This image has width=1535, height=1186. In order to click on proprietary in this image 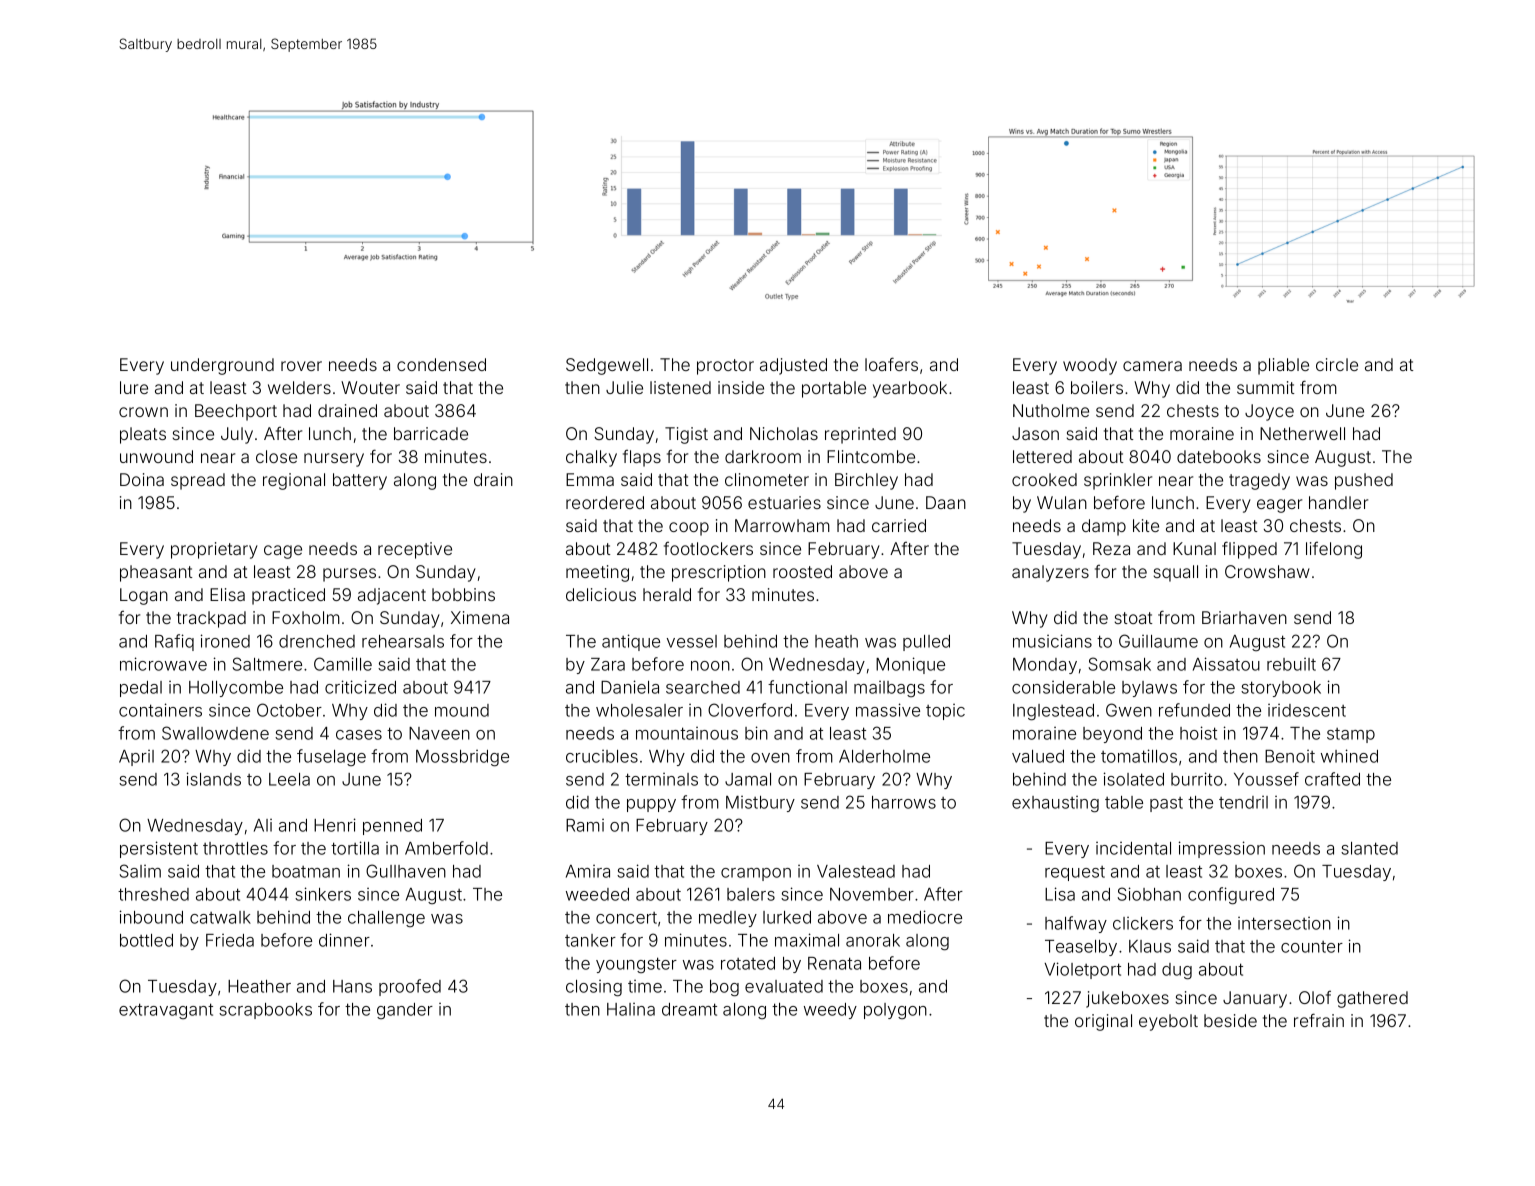, I will do `click(214, 550)`.
